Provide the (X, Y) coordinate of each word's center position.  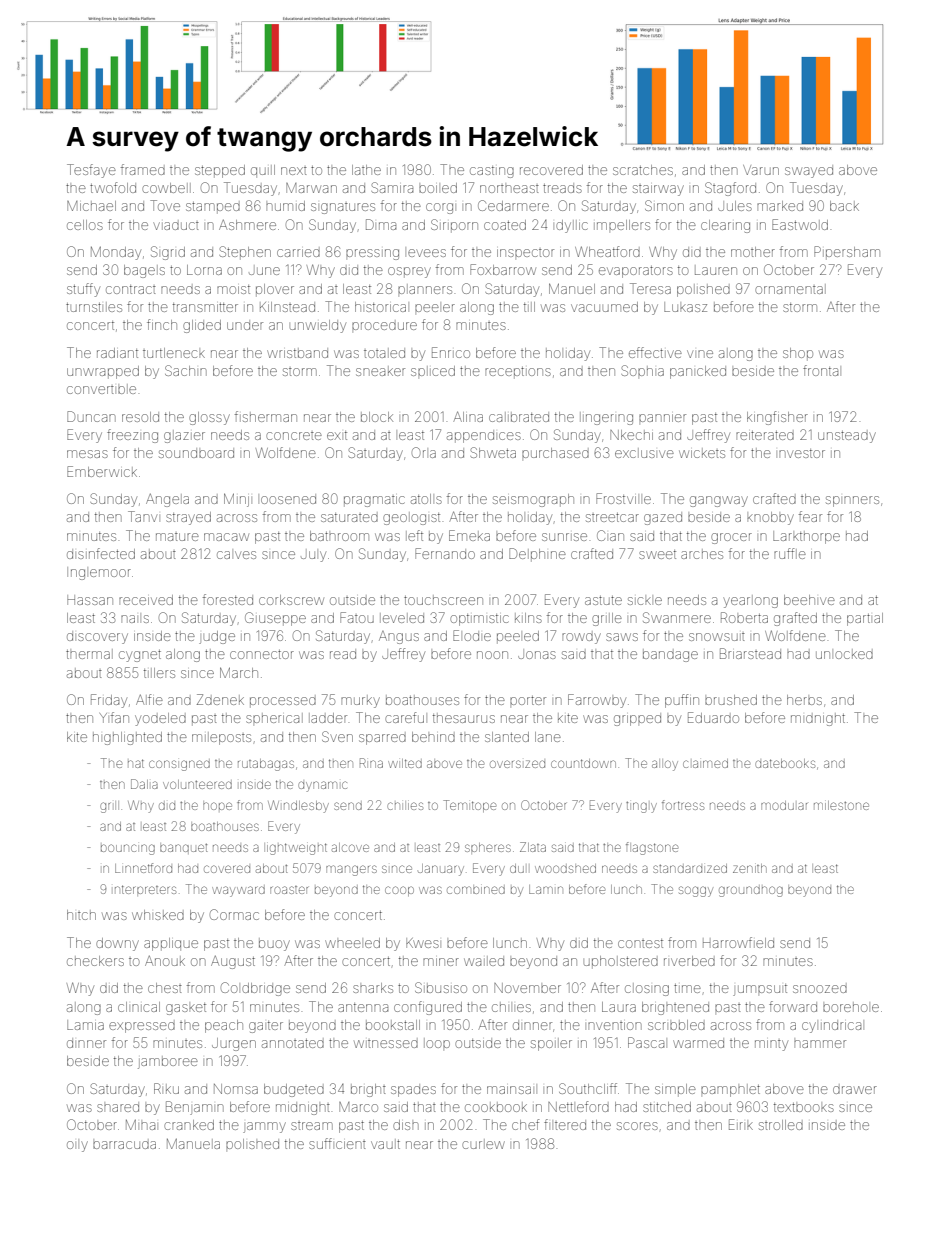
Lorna (204, 270)
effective (655, 352)
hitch (81, 915)
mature (177, 537)
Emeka (469, 535)
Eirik (741, 1124)
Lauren (716, 271)
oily (77, 1146)
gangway (719, 501)
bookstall (393, 1025)
